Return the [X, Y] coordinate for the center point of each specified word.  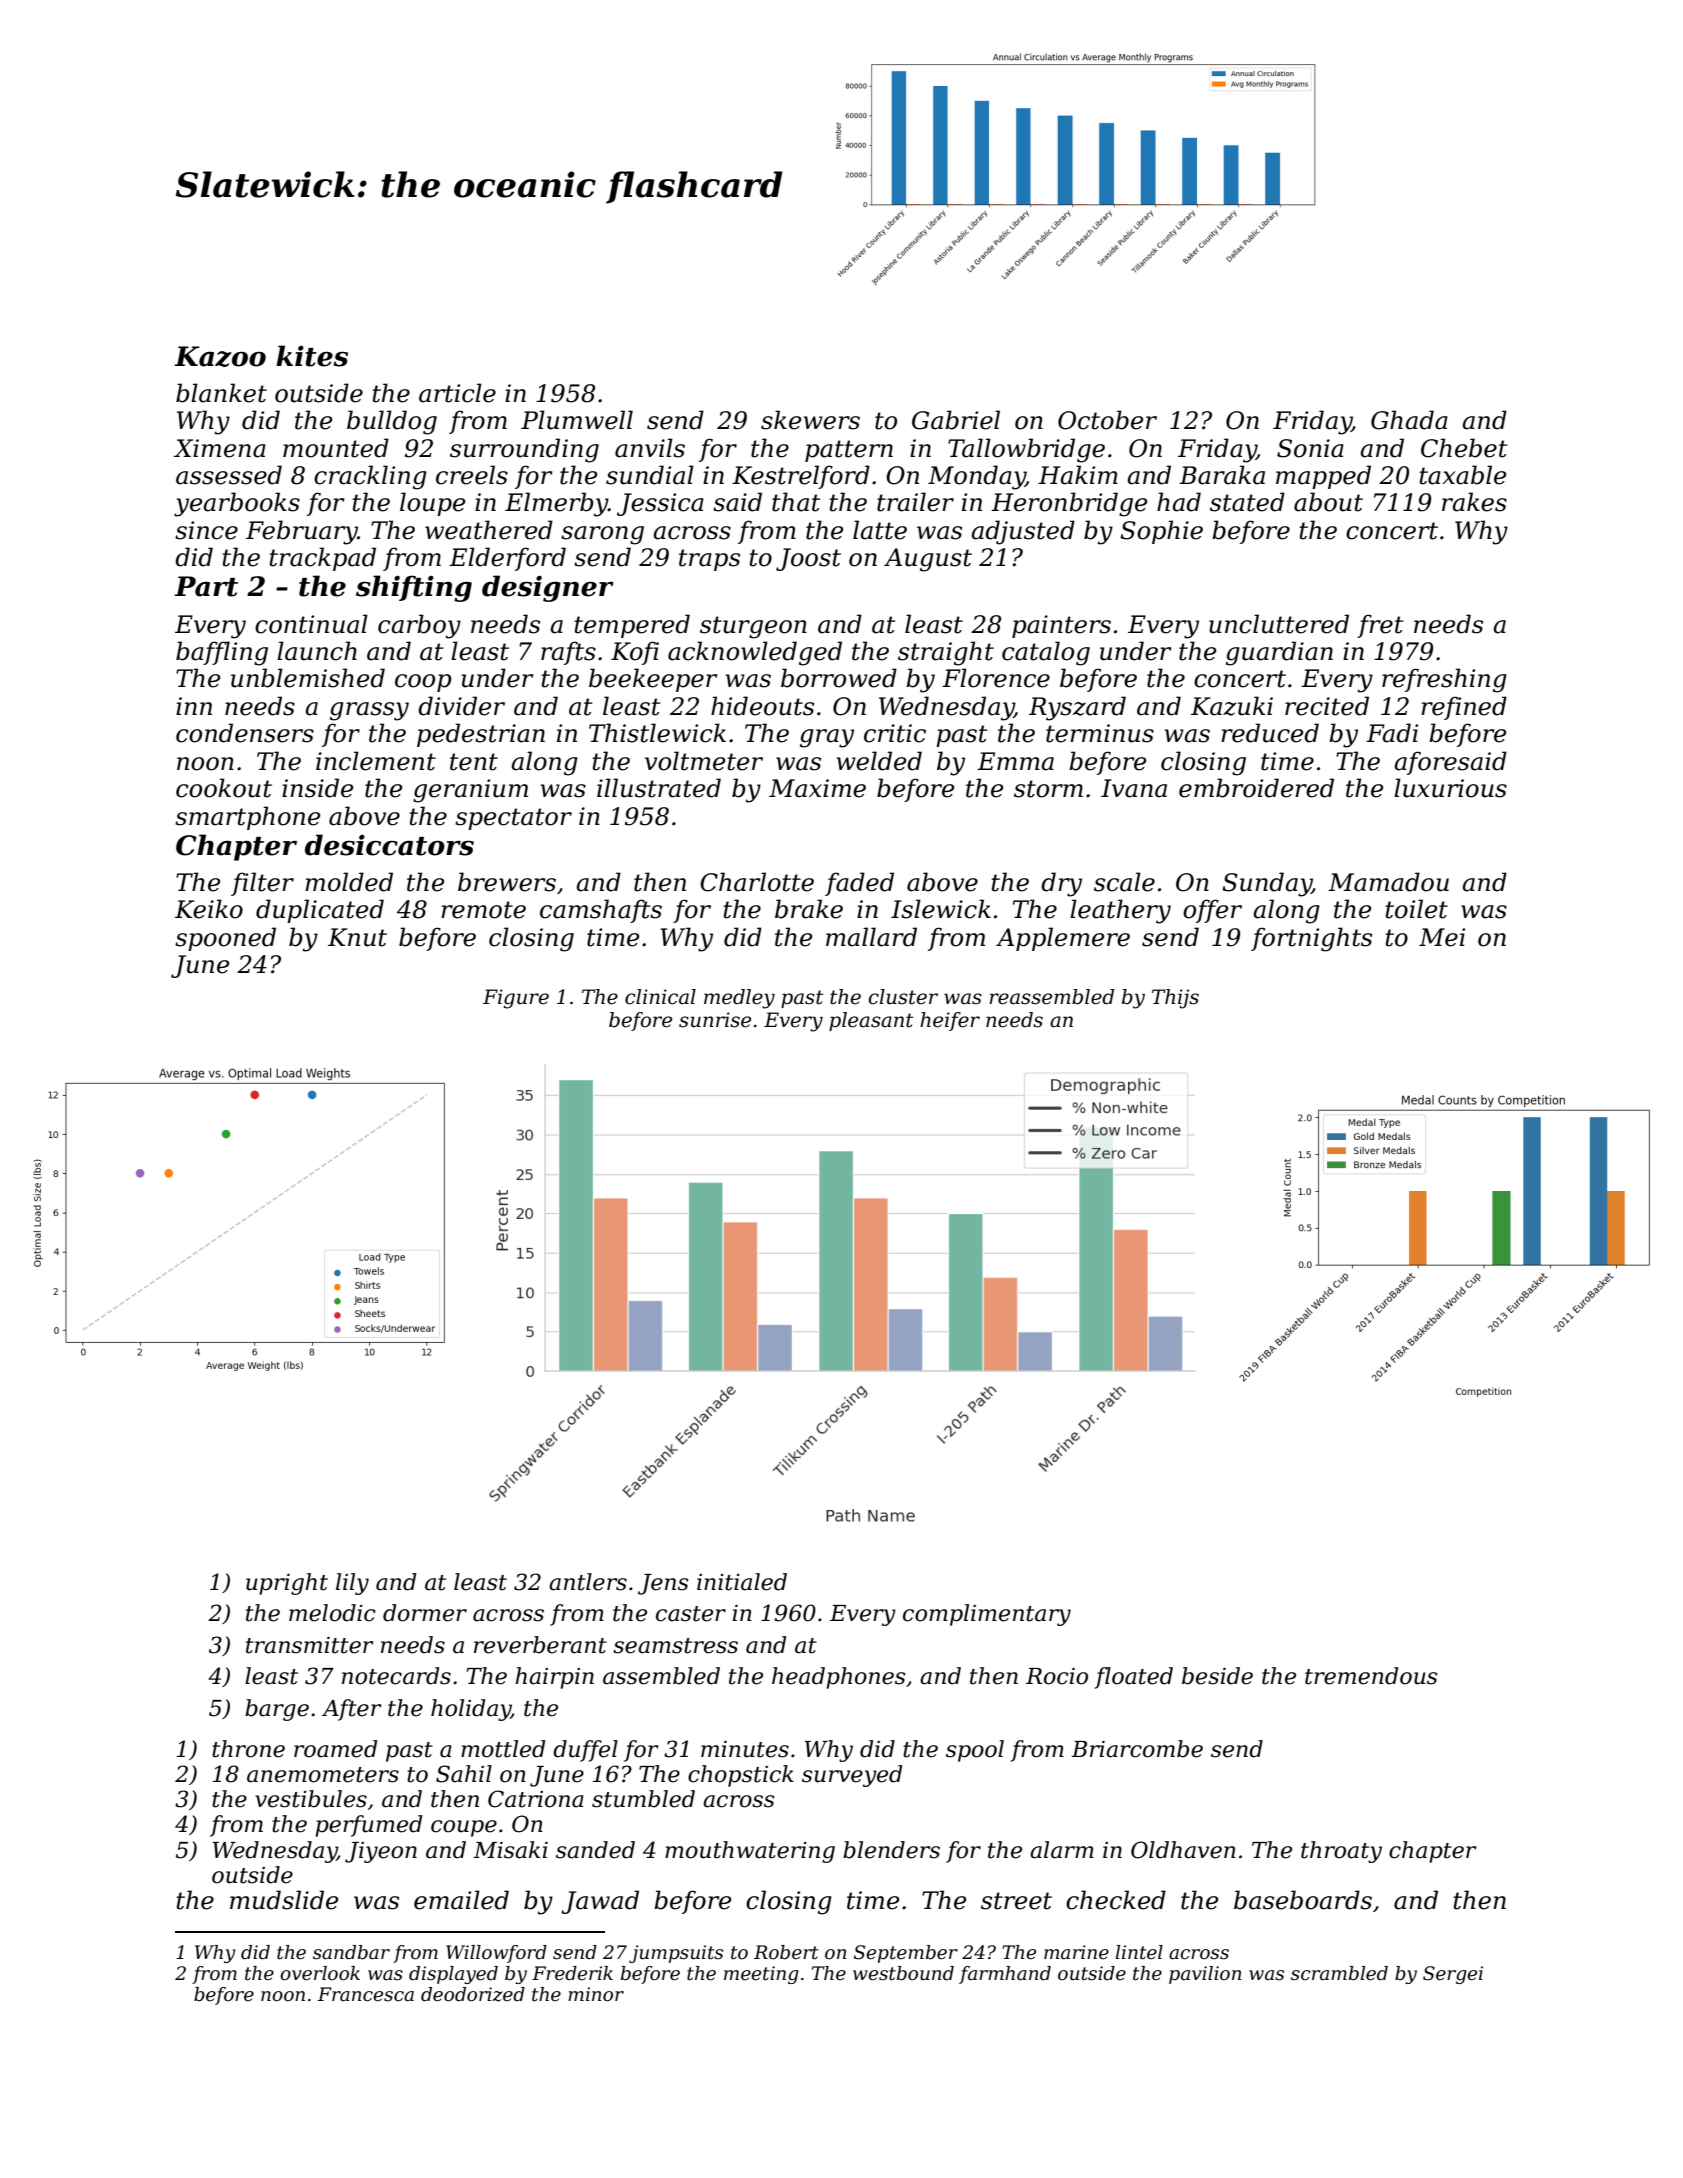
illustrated [659, 788]
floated [1134, 1678]
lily [352, 1584]
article [457, 393]
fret [1380, 626]
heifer [950, 1021]
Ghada [1409, 420]
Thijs [1175, 999]
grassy [369, 711]
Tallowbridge [1026, 450]
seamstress [675, 1646]
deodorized [473, 1994]
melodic [332, 1613]
